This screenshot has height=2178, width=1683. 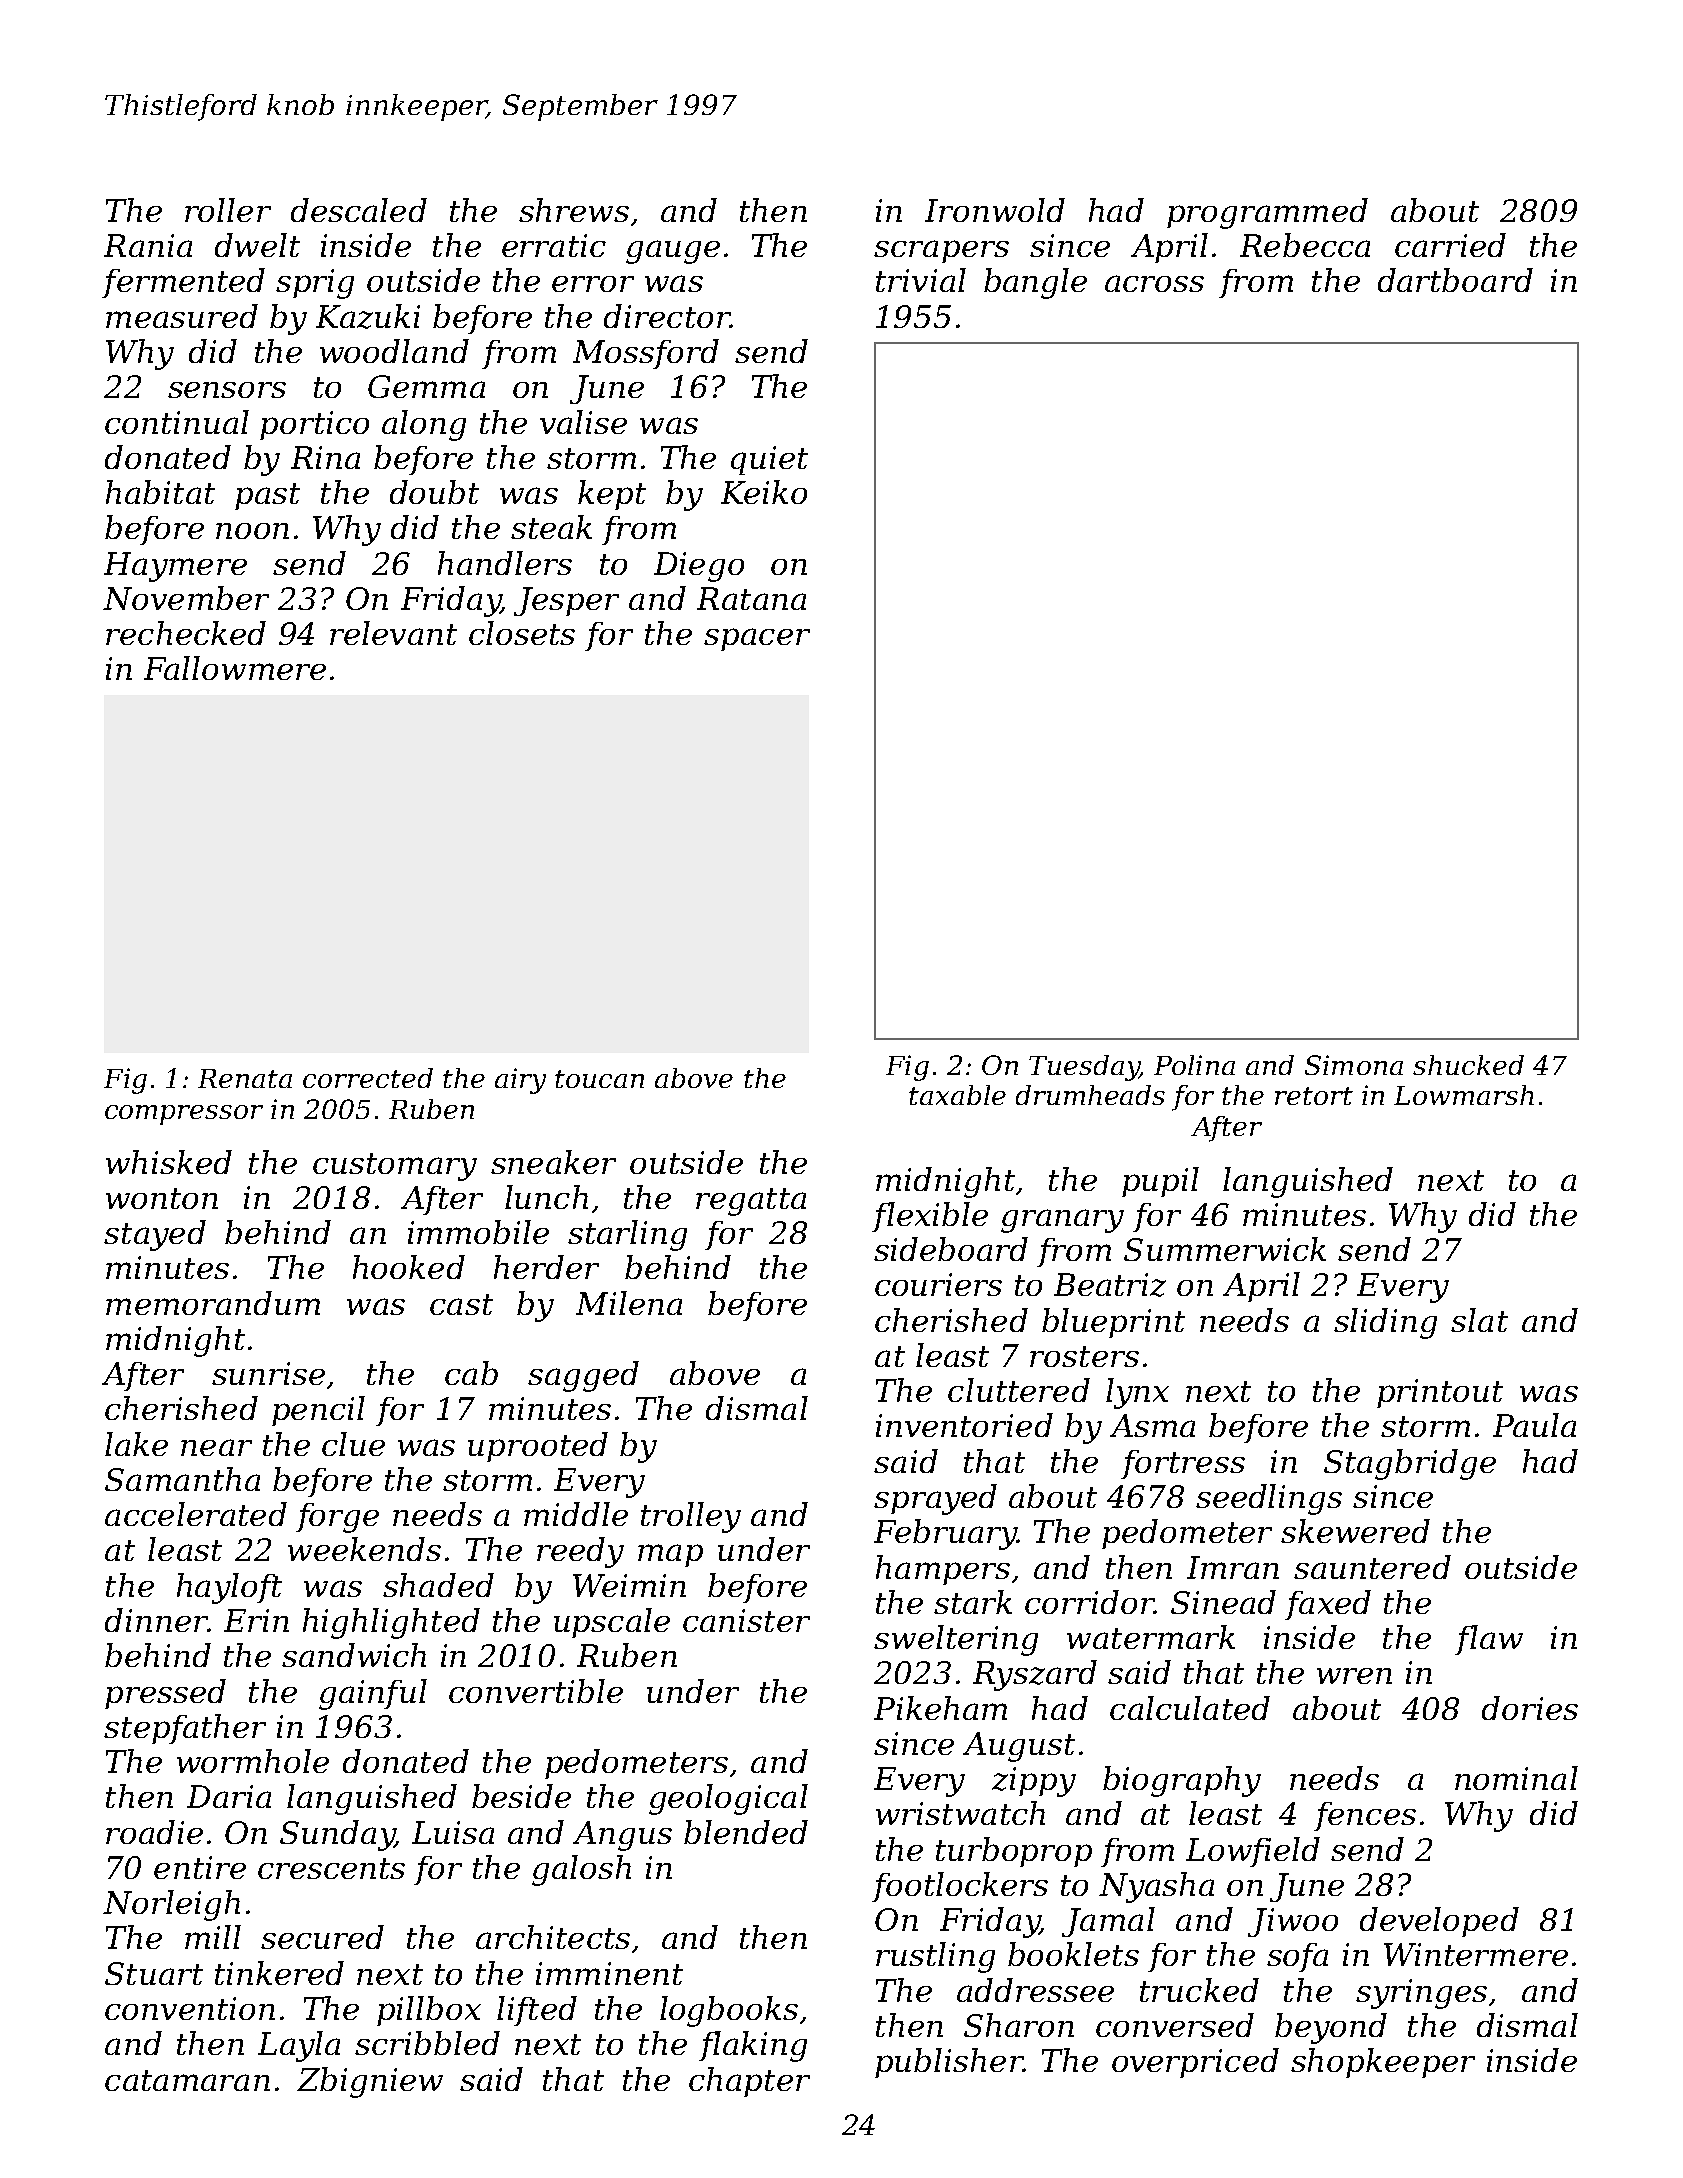 I want to click on lake, so click(x=136, y=1444).
